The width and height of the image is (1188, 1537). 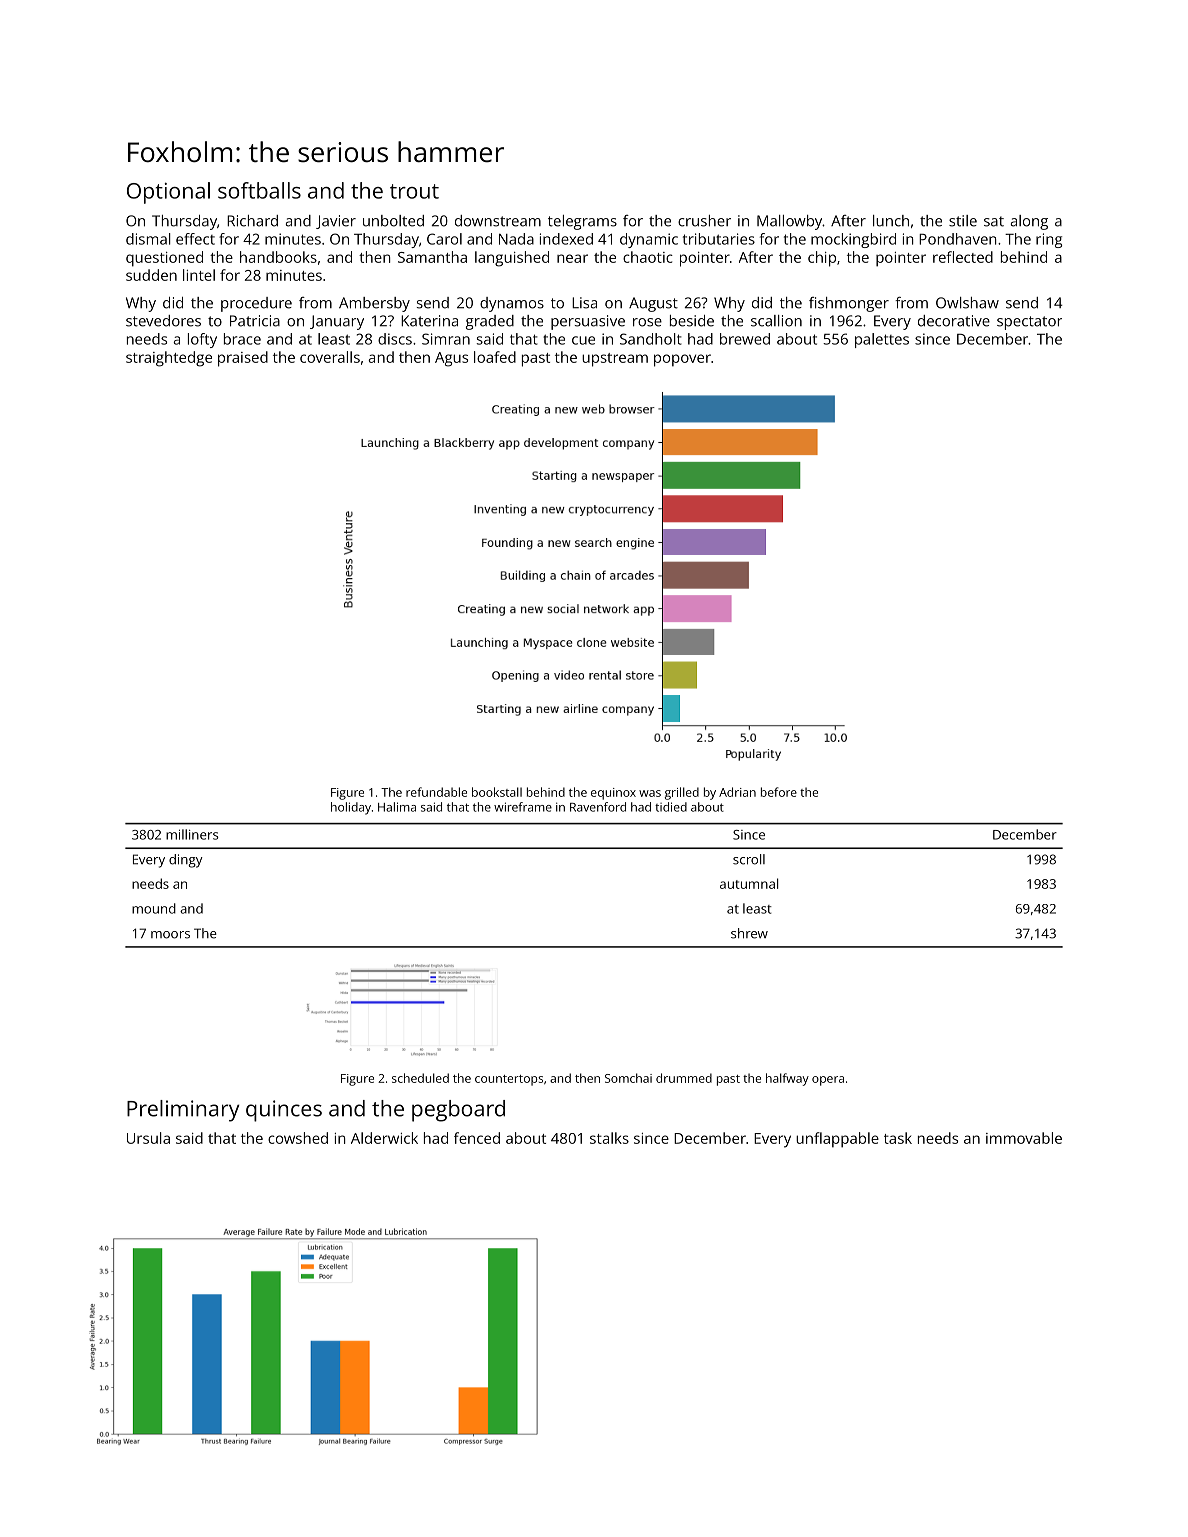 I want to click on autumnal, so click(x=749, y=883).
